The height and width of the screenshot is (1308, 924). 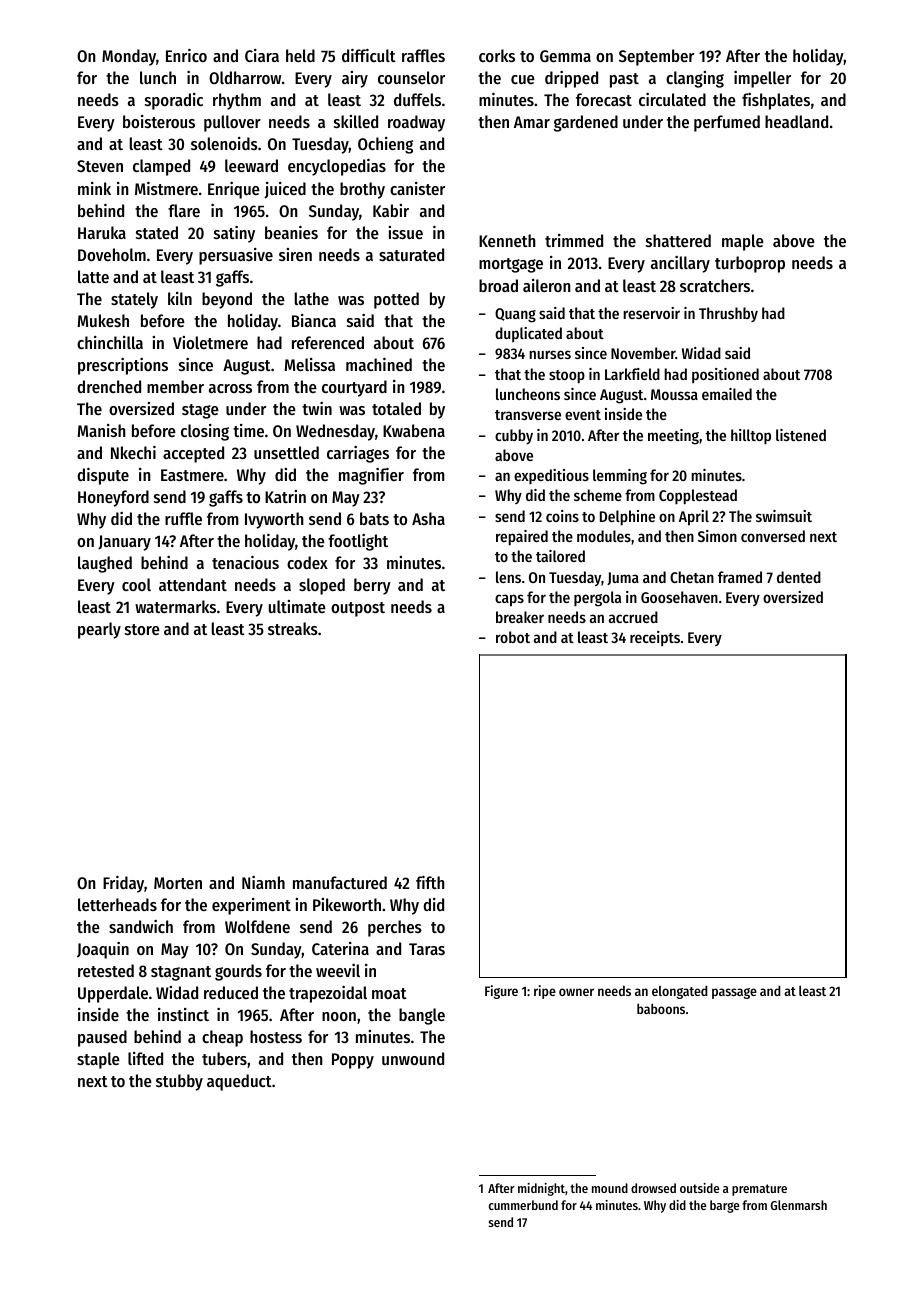 I want to click on dented, so click(x=799, y=577).
